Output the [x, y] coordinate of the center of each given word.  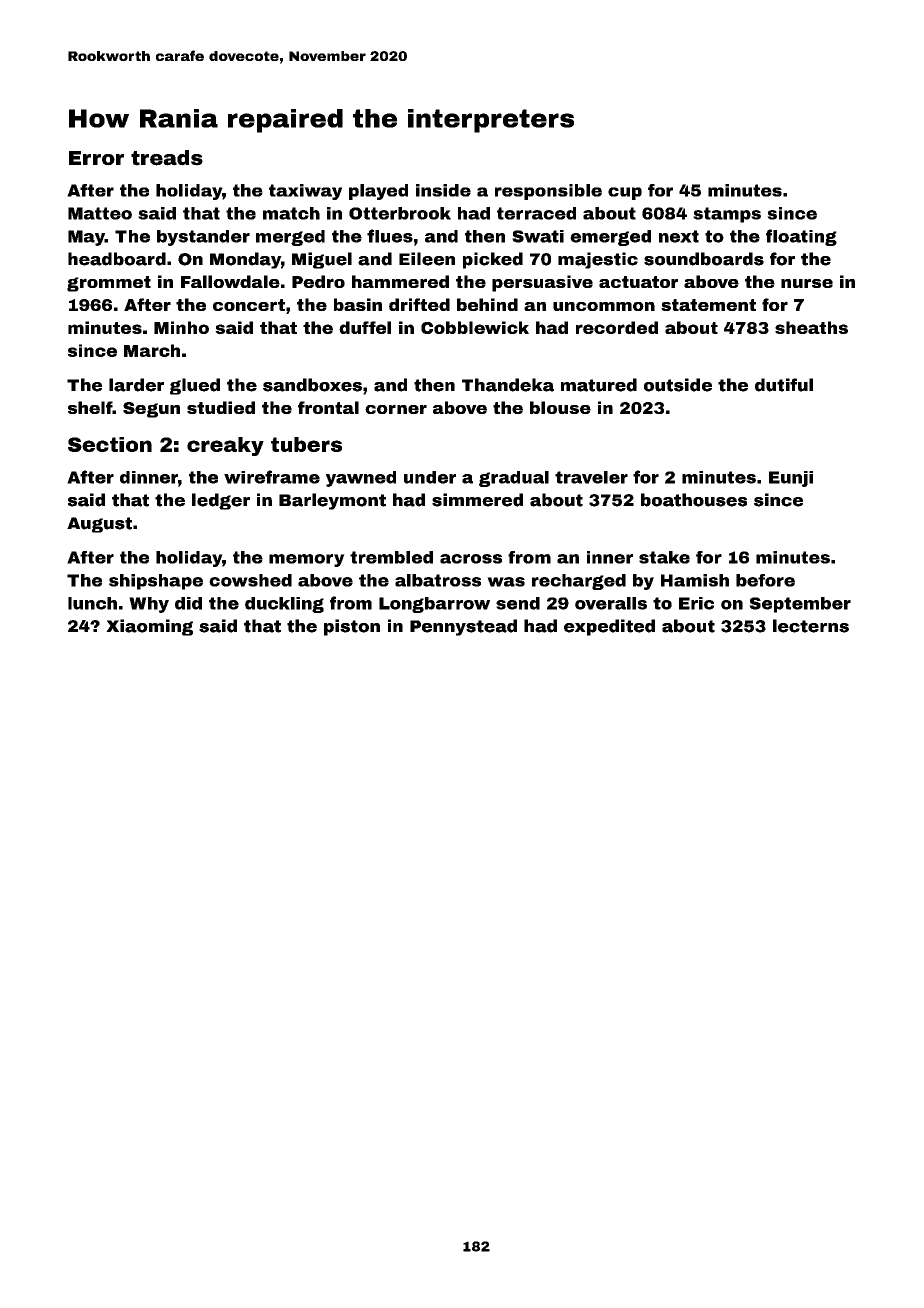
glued [195, 386]
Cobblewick [475, 327]
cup [625, 193]
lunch [92, 603]
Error [96, 158]
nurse [807, 283]
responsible [548, 192]
